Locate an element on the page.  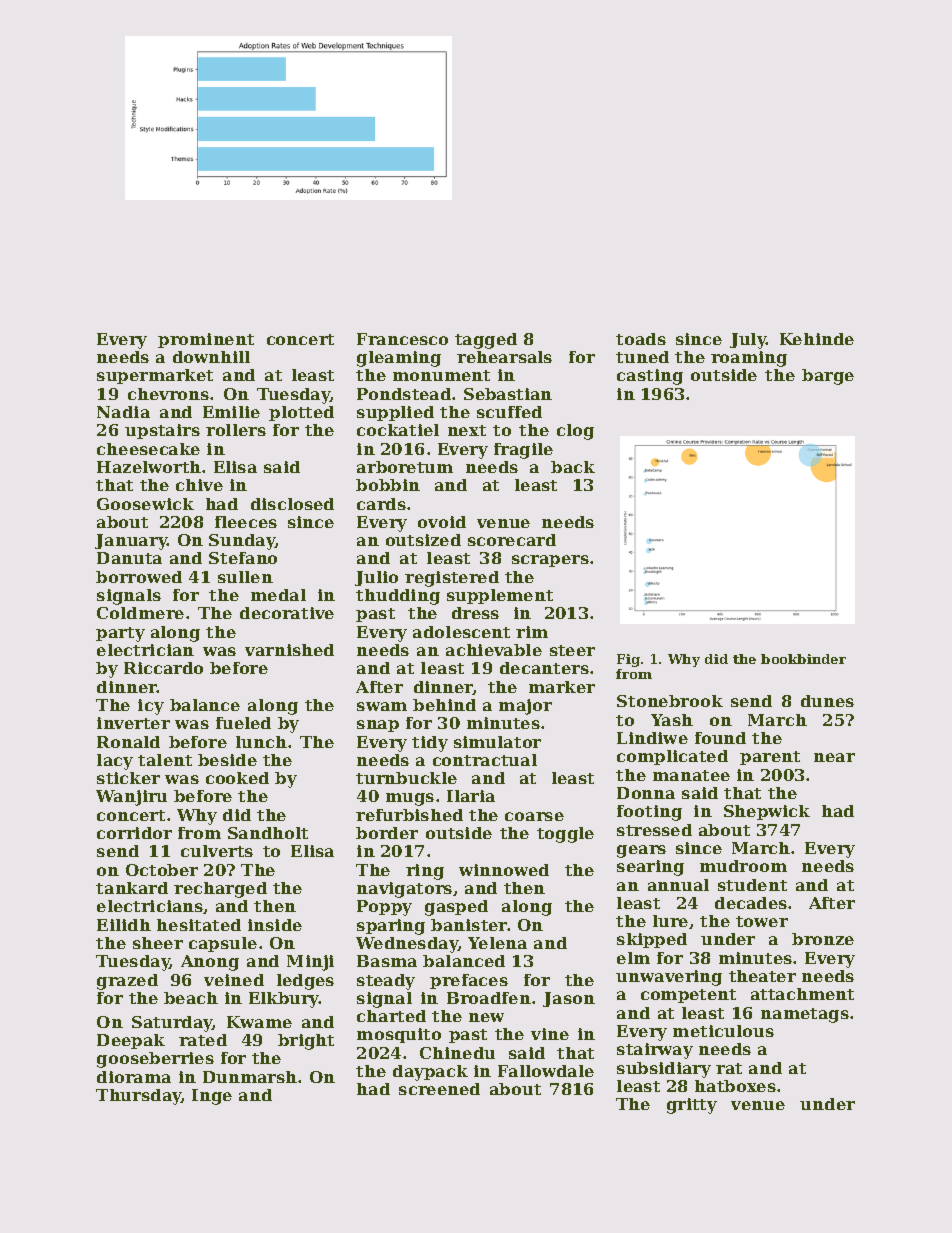
bookbinder is located at coordinates (803, 659).
